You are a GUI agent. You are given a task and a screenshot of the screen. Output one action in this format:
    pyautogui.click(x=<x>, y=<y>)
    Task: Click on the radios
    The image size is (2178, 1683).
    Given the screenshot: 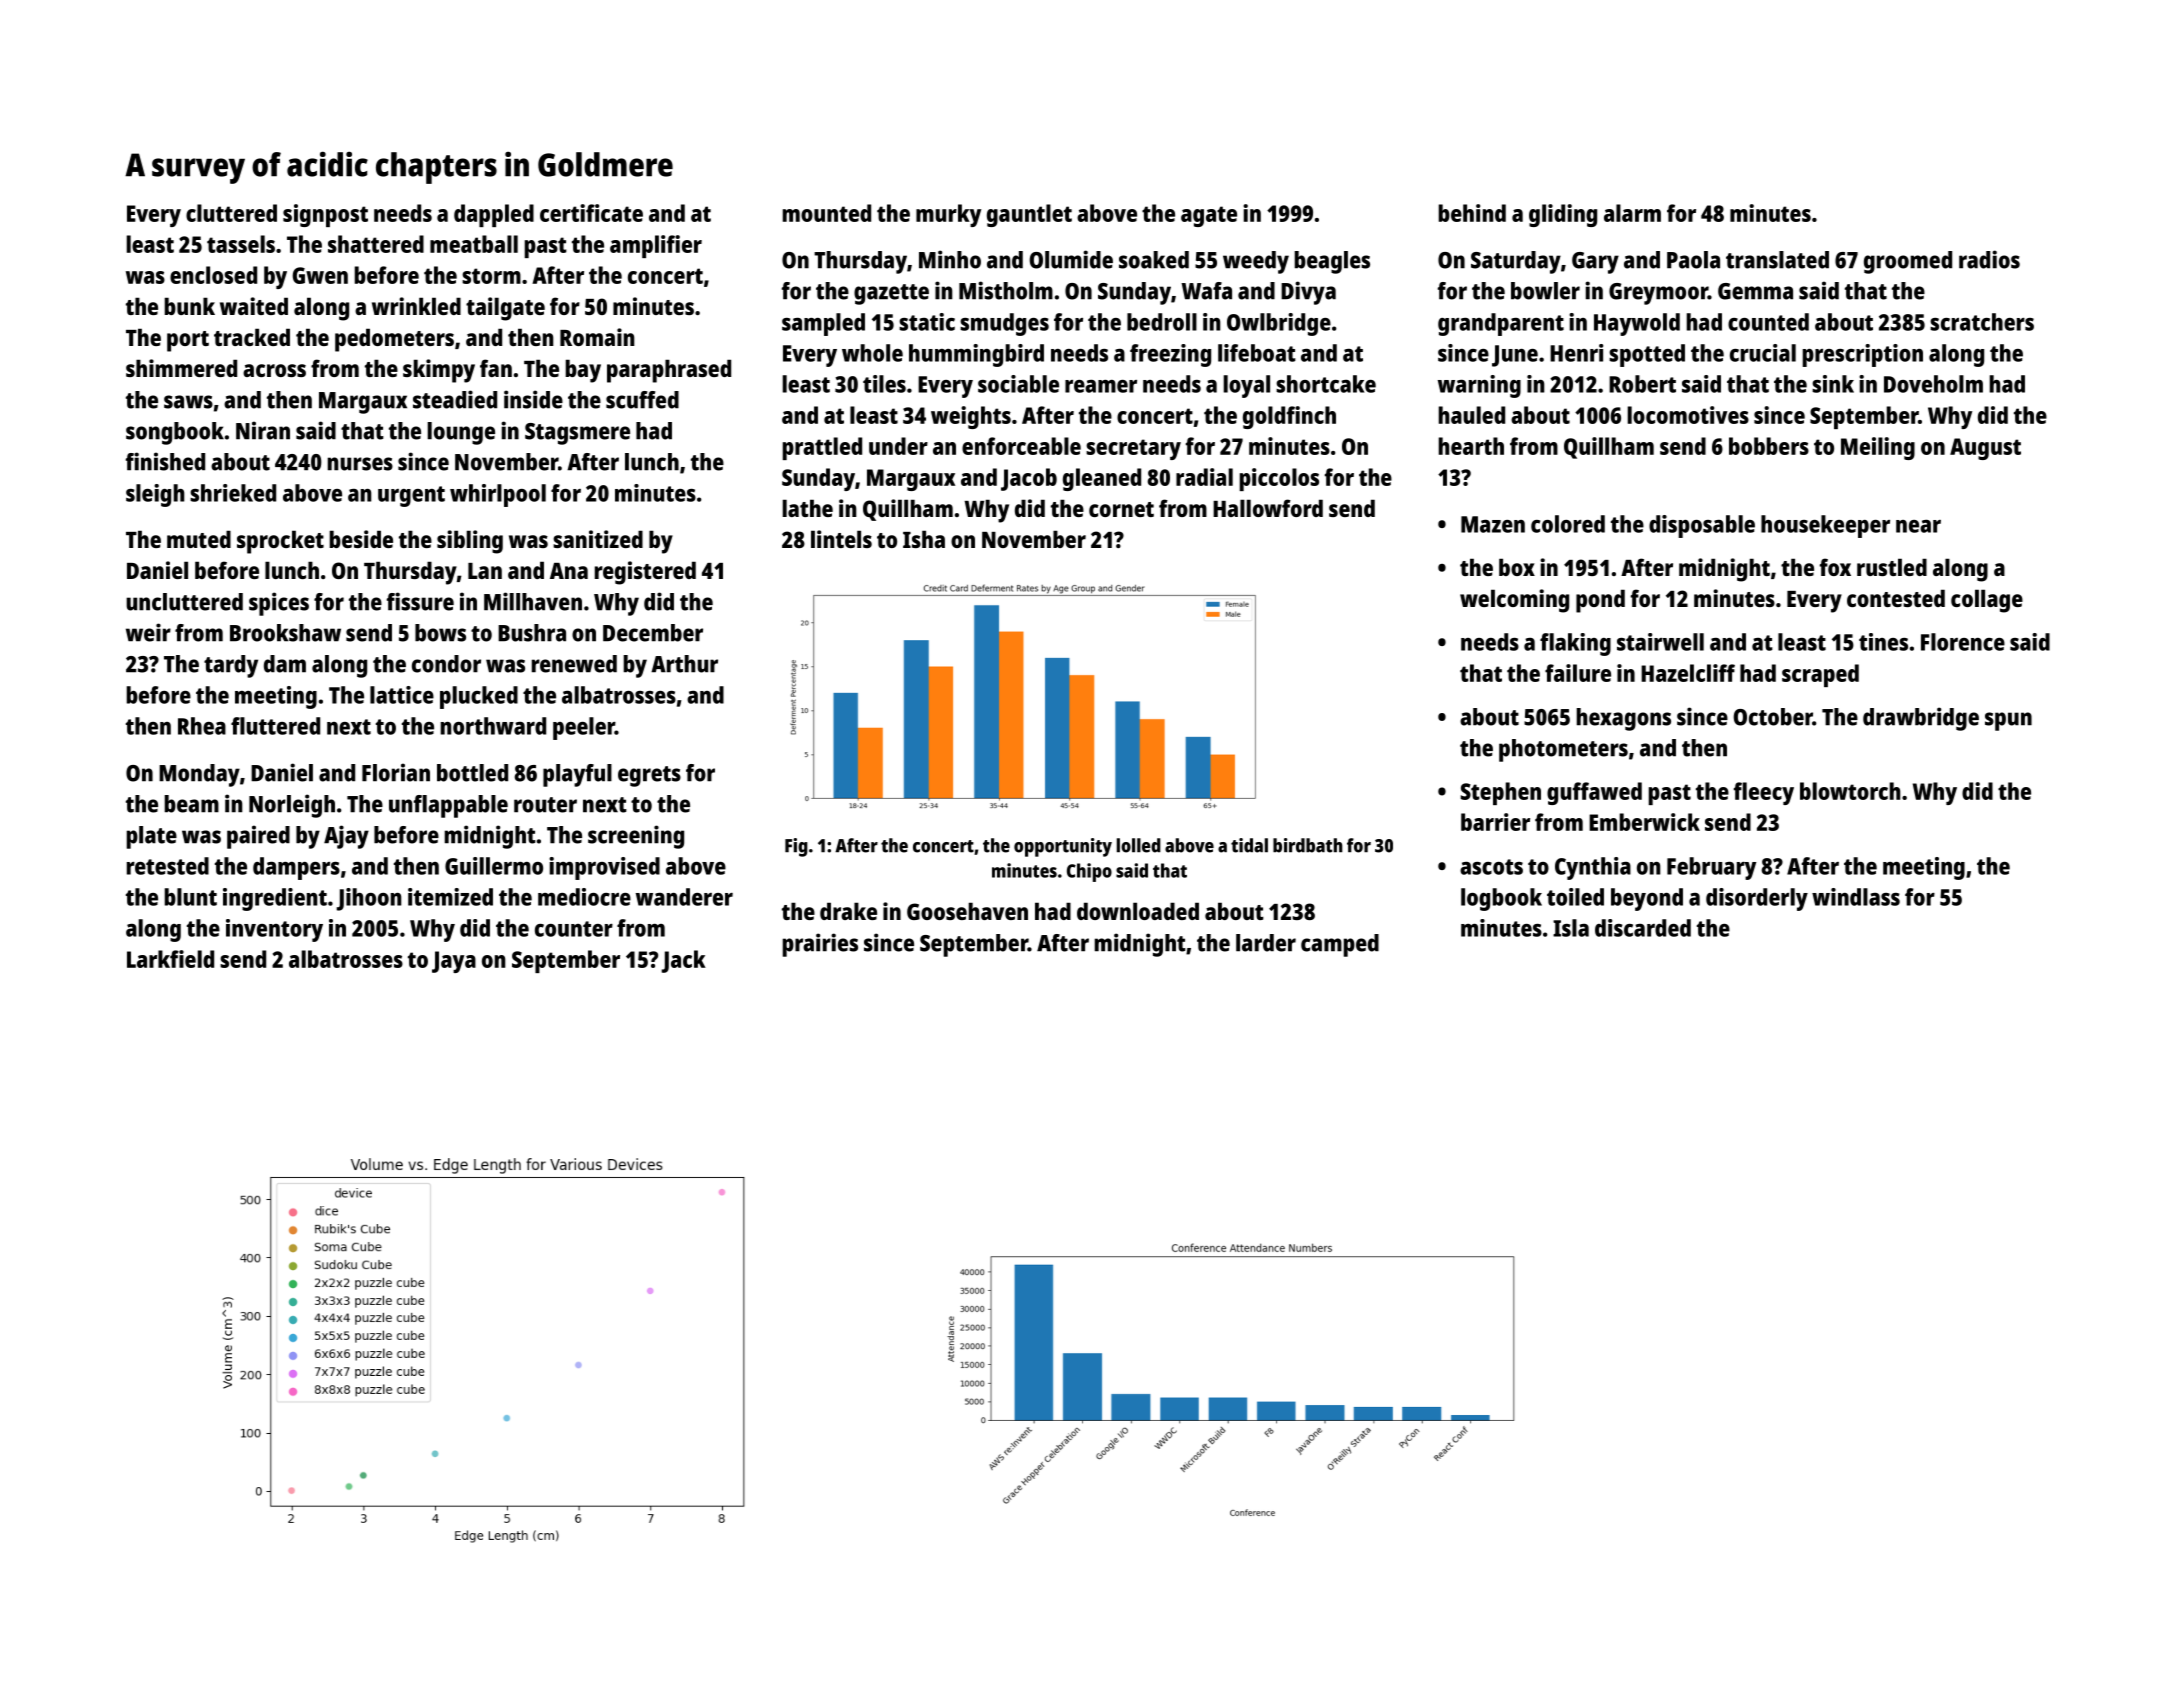 What is the action you would take?
    pyautogui.click(x=1989, y=259)
